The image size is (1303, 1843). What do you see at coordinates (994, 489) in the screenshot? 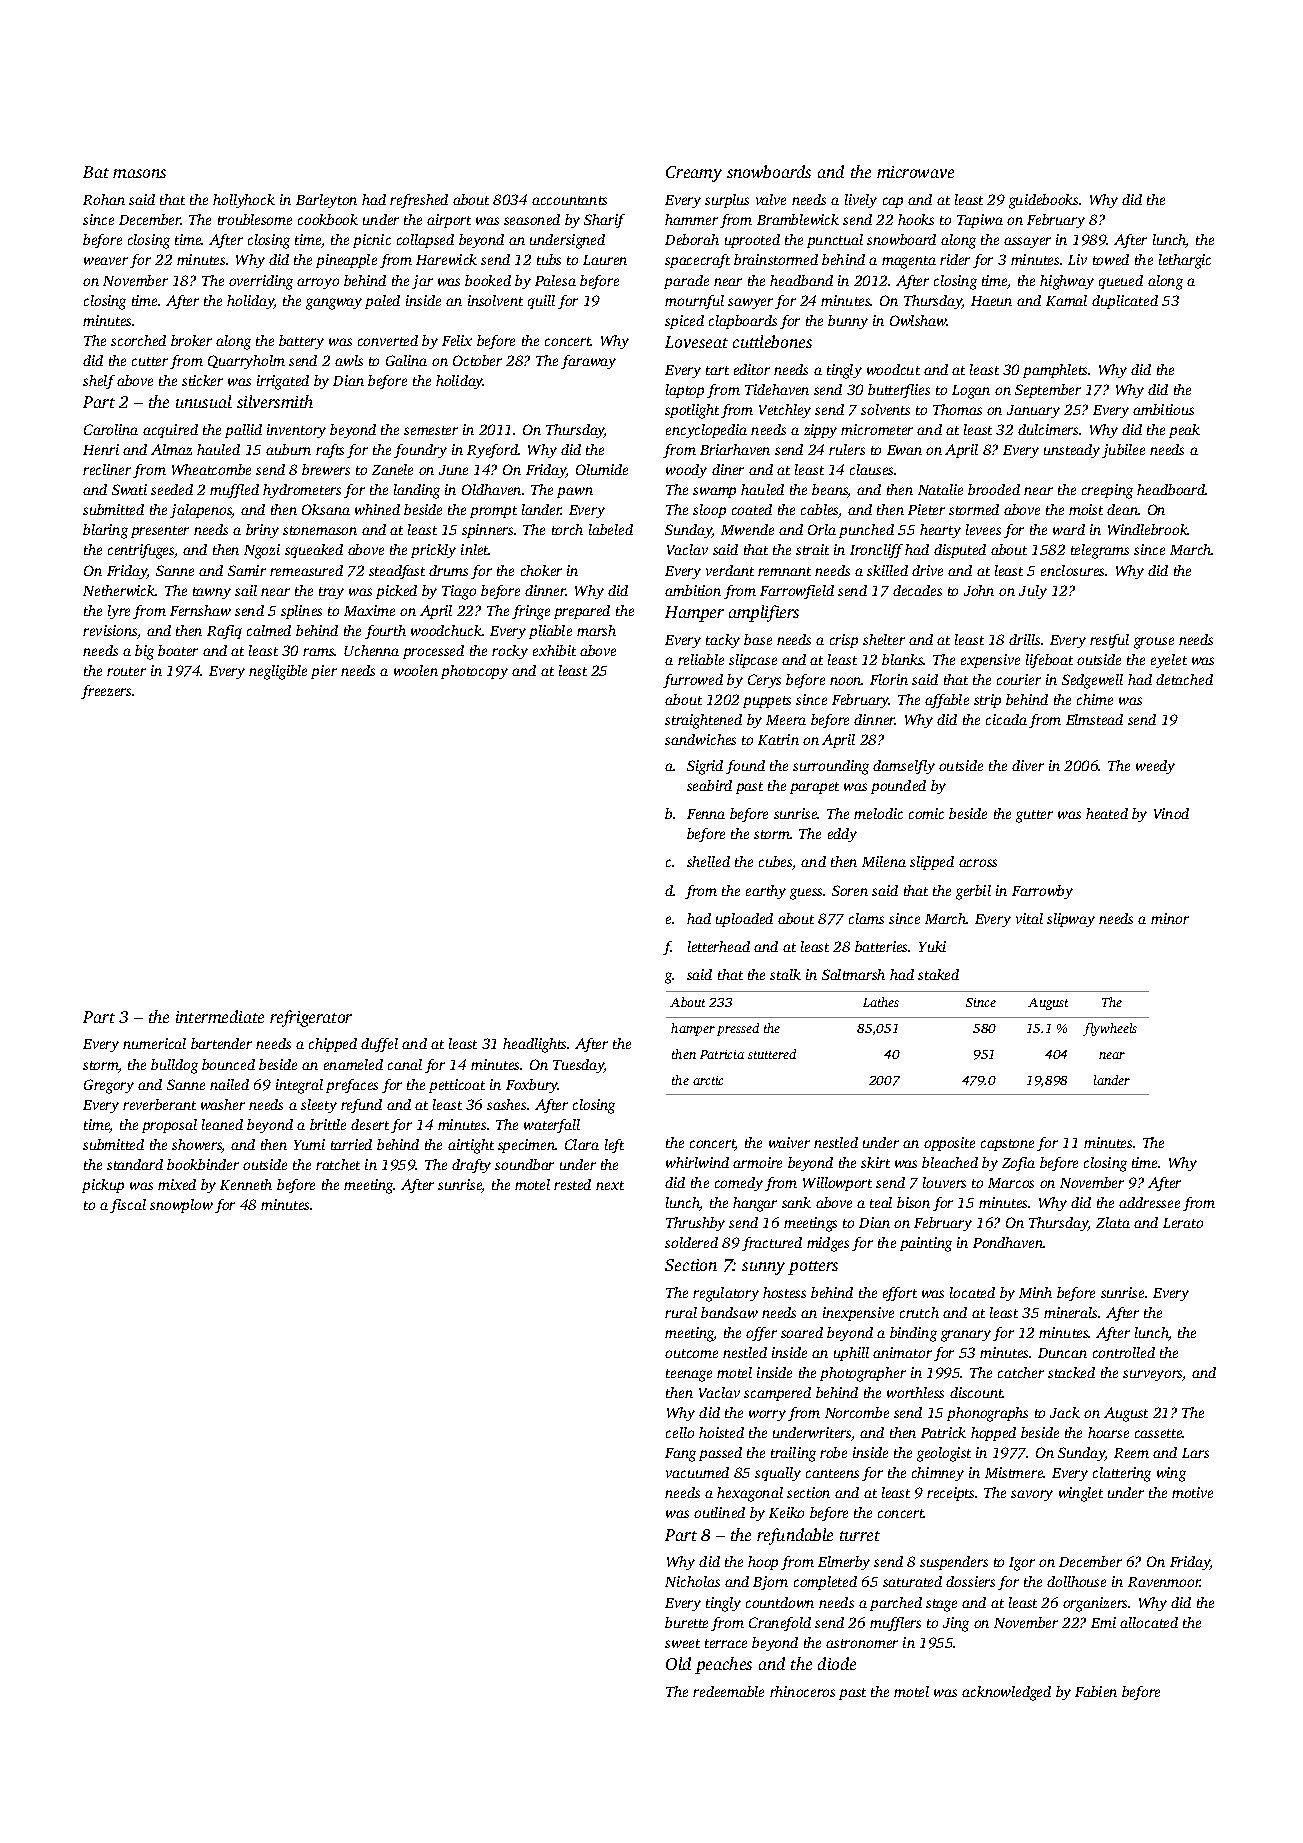
I see `brooded` at bounding box center [994, 489].
